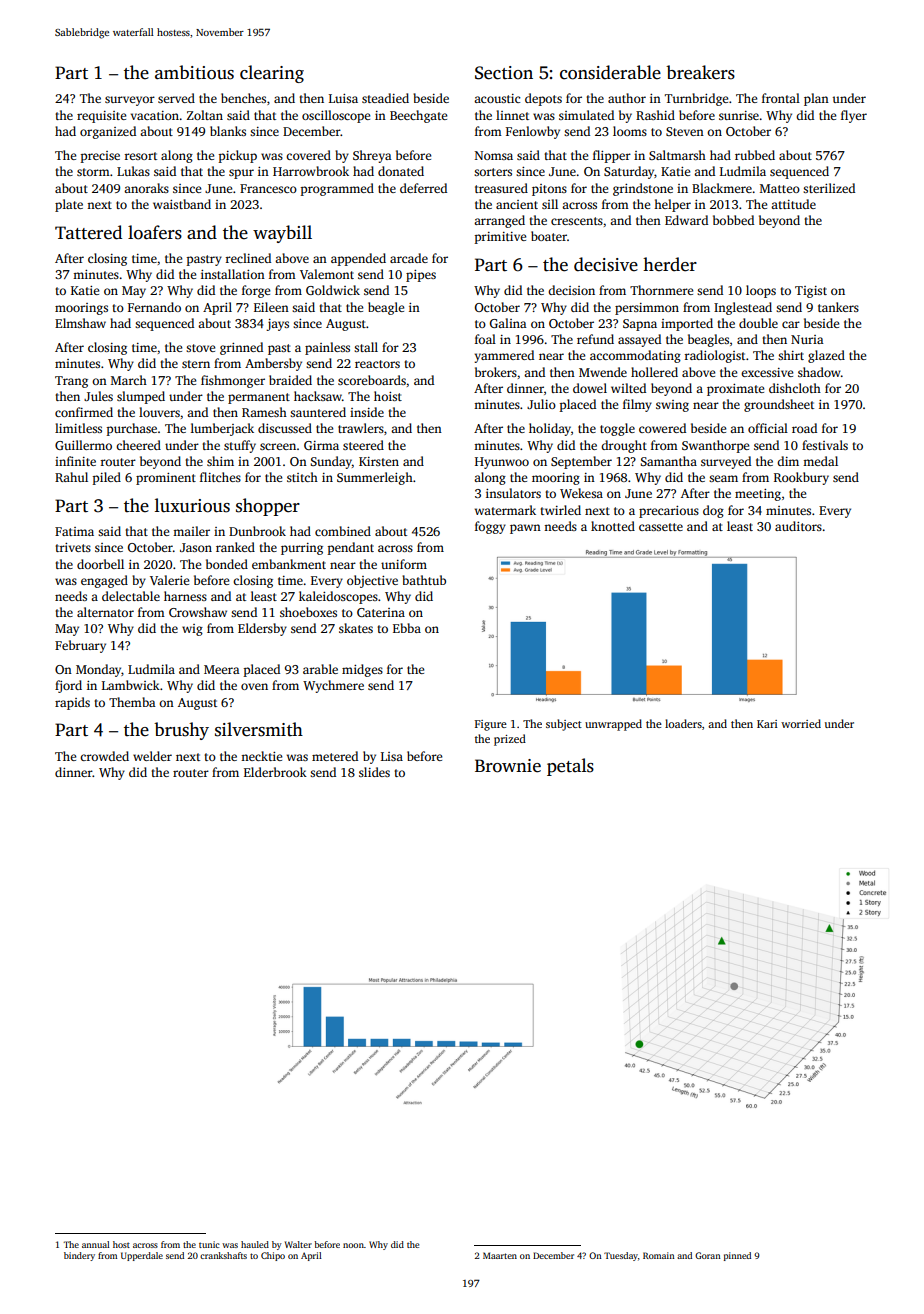 Image resolution: width=924 pixels, height=1314 pixels. What do you see at coordinates (155, 232) in the screenshot?
I see `loafers` at bounding box center [155, 232].
